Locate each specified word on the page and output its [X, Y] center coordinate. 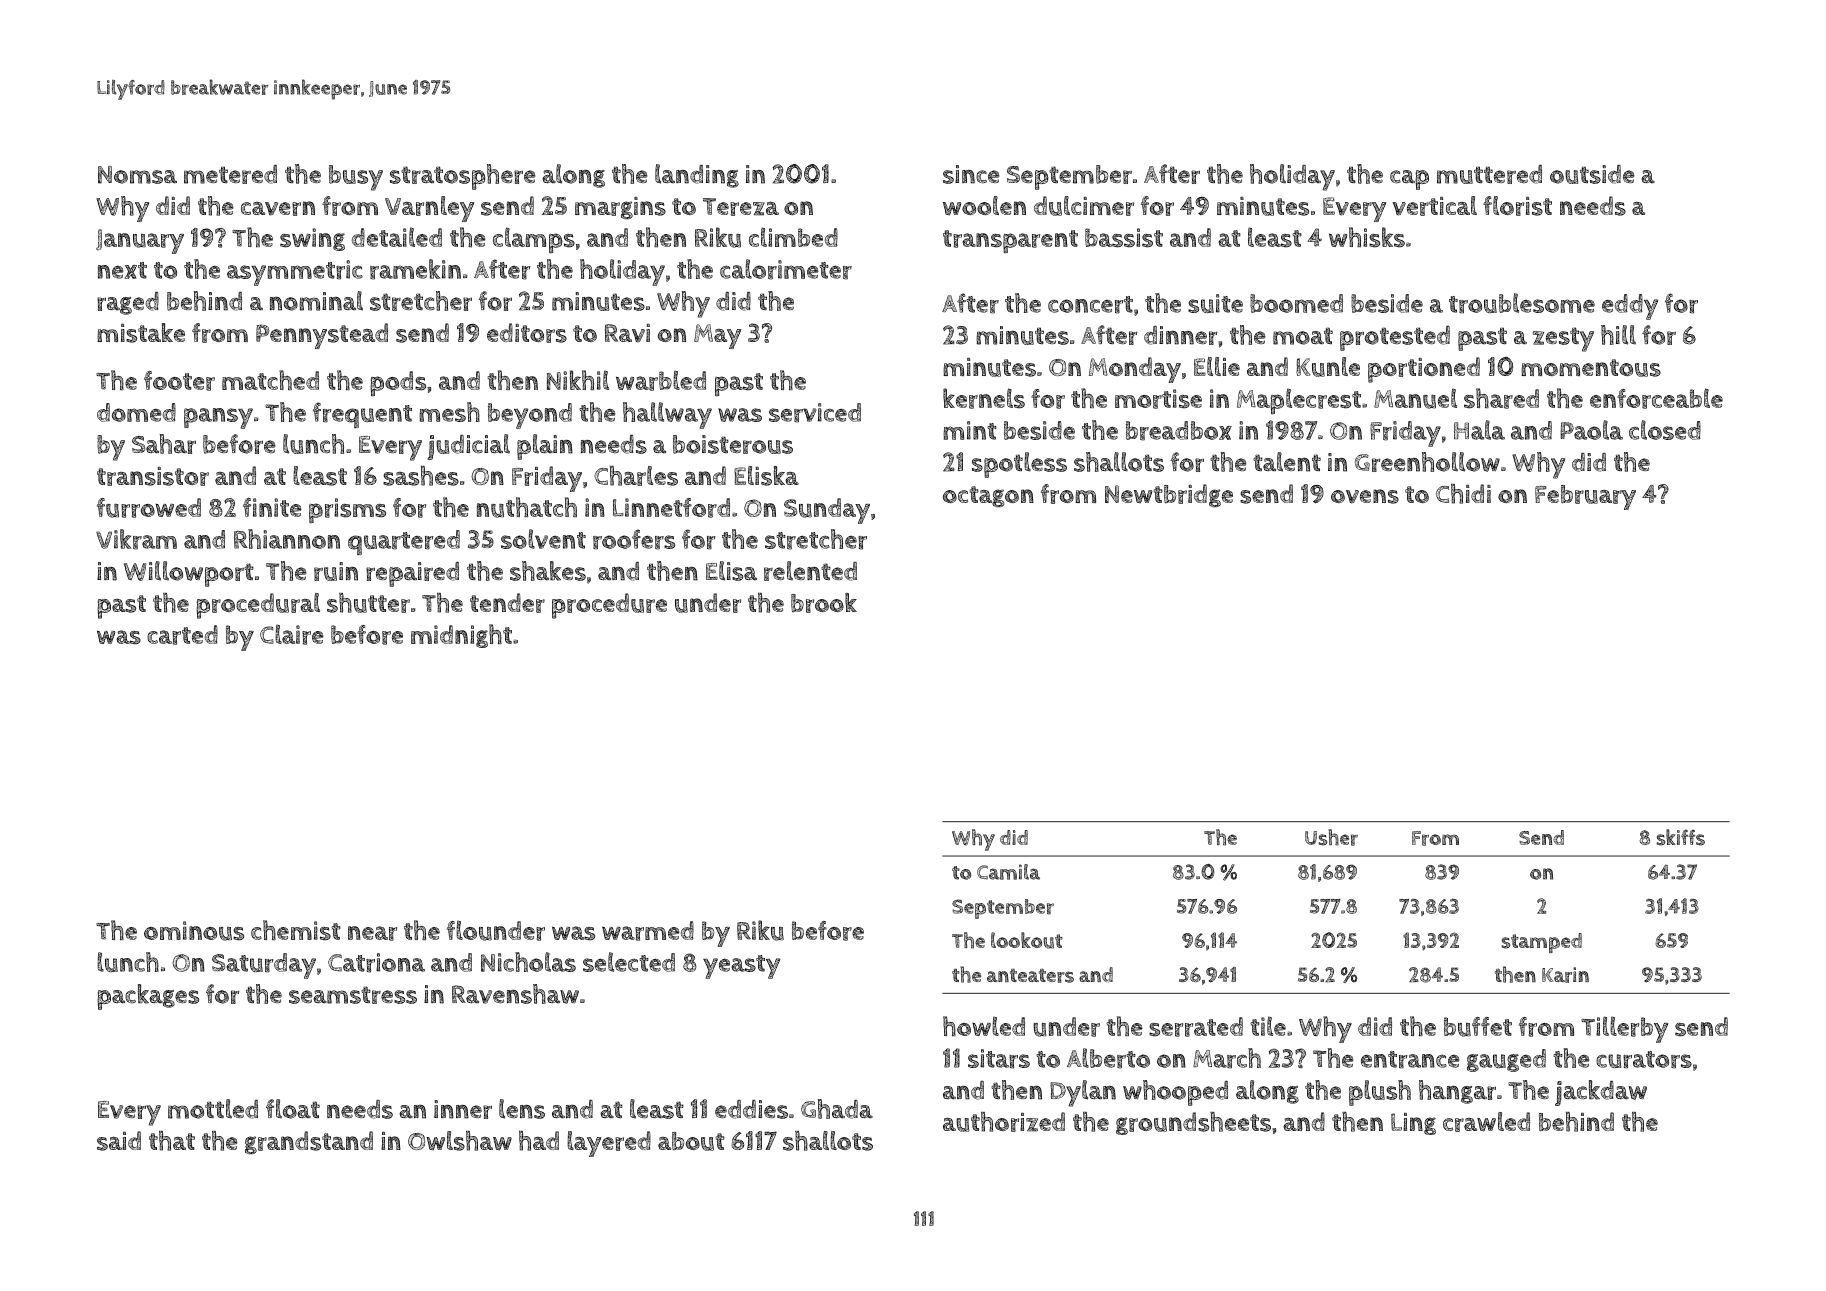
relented [810, 571]
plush [1380, 1093]
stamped [1541, 943]
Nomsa [137, 175]
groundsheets [1193, 1123]
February [1585, 497]
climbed [793, 237]
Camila [1008, 872]
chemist [296, 930]
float [293, 1109]
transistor [153, 476]
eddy [1630, 307]
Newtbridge [1169, 496]
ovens [1365, 496]
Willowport [189, 574]
